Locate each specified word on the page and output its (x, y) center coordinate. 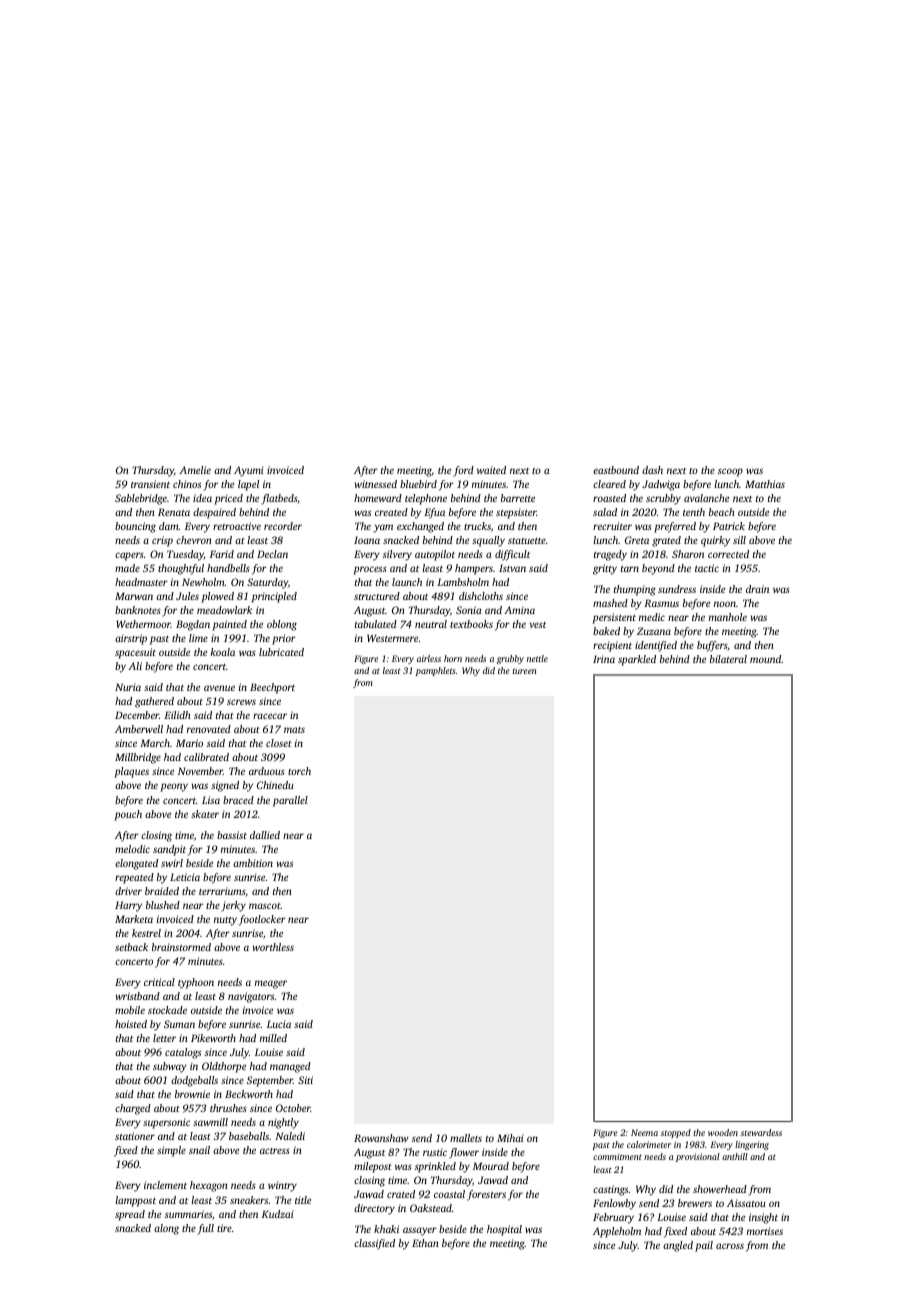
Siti (305, 1080)
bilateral (728, 659)
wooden (723, 1132)
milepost (373, 1167)
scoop (730, 472)
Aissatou (746, 1203)
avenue (219, 688)
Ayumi (249, 471)
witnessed (376, 484)
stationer (135, 1136)
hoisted (131, 1024)
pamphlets (435, 671)
